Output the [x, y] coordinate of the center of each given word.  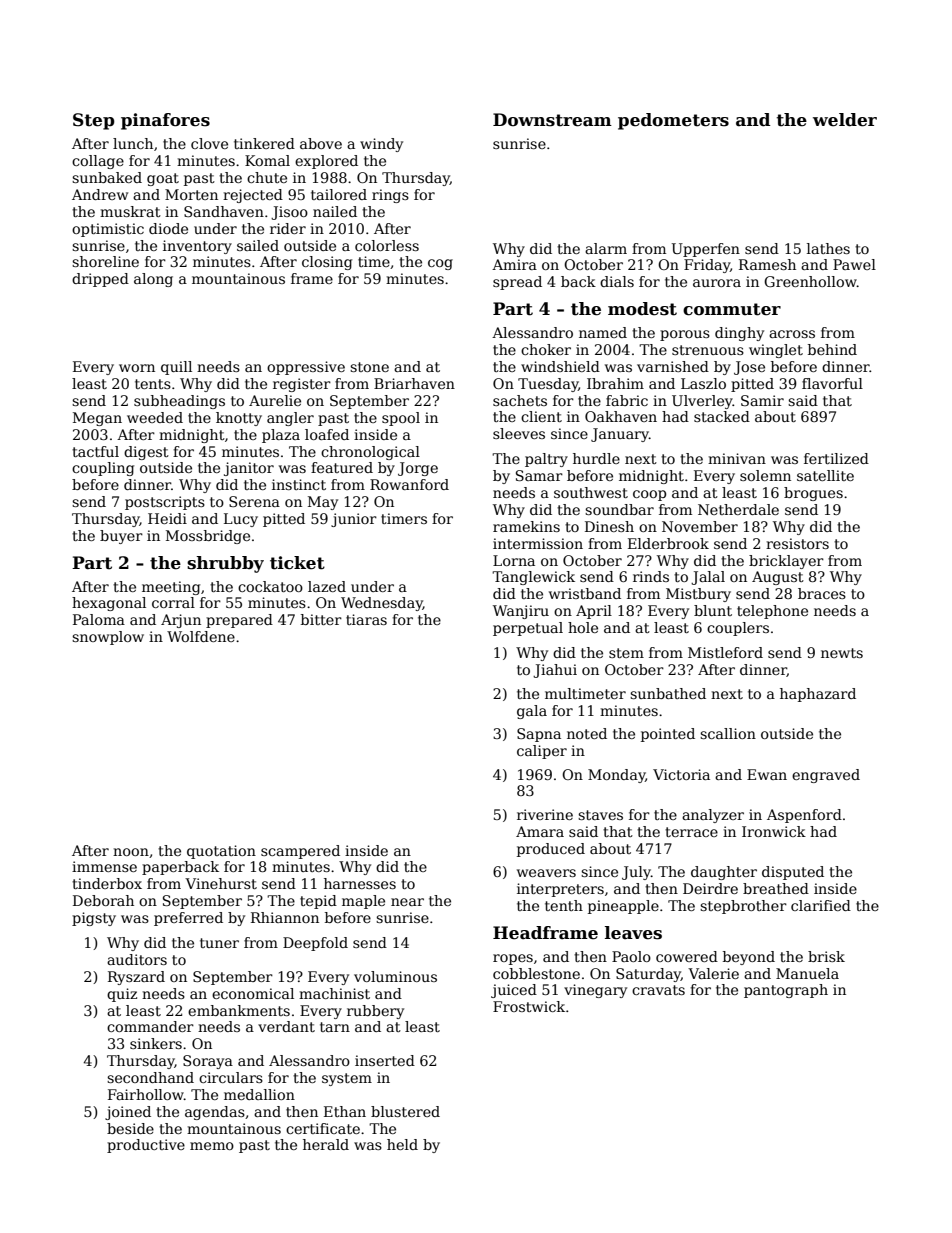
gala [532, 712]
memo [212, 1146]
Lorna [514, 560]
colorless [387, 245]
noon [131, 852]
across [792, 334]
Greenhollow [810, 281]
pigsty [94, 919]
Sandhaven [224, 211]
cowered [687, 956]
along [153, 280]
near [407, 902]
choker [546, 349]
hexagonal [109, 604]
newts [842, 653]
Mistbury [698, 595]
